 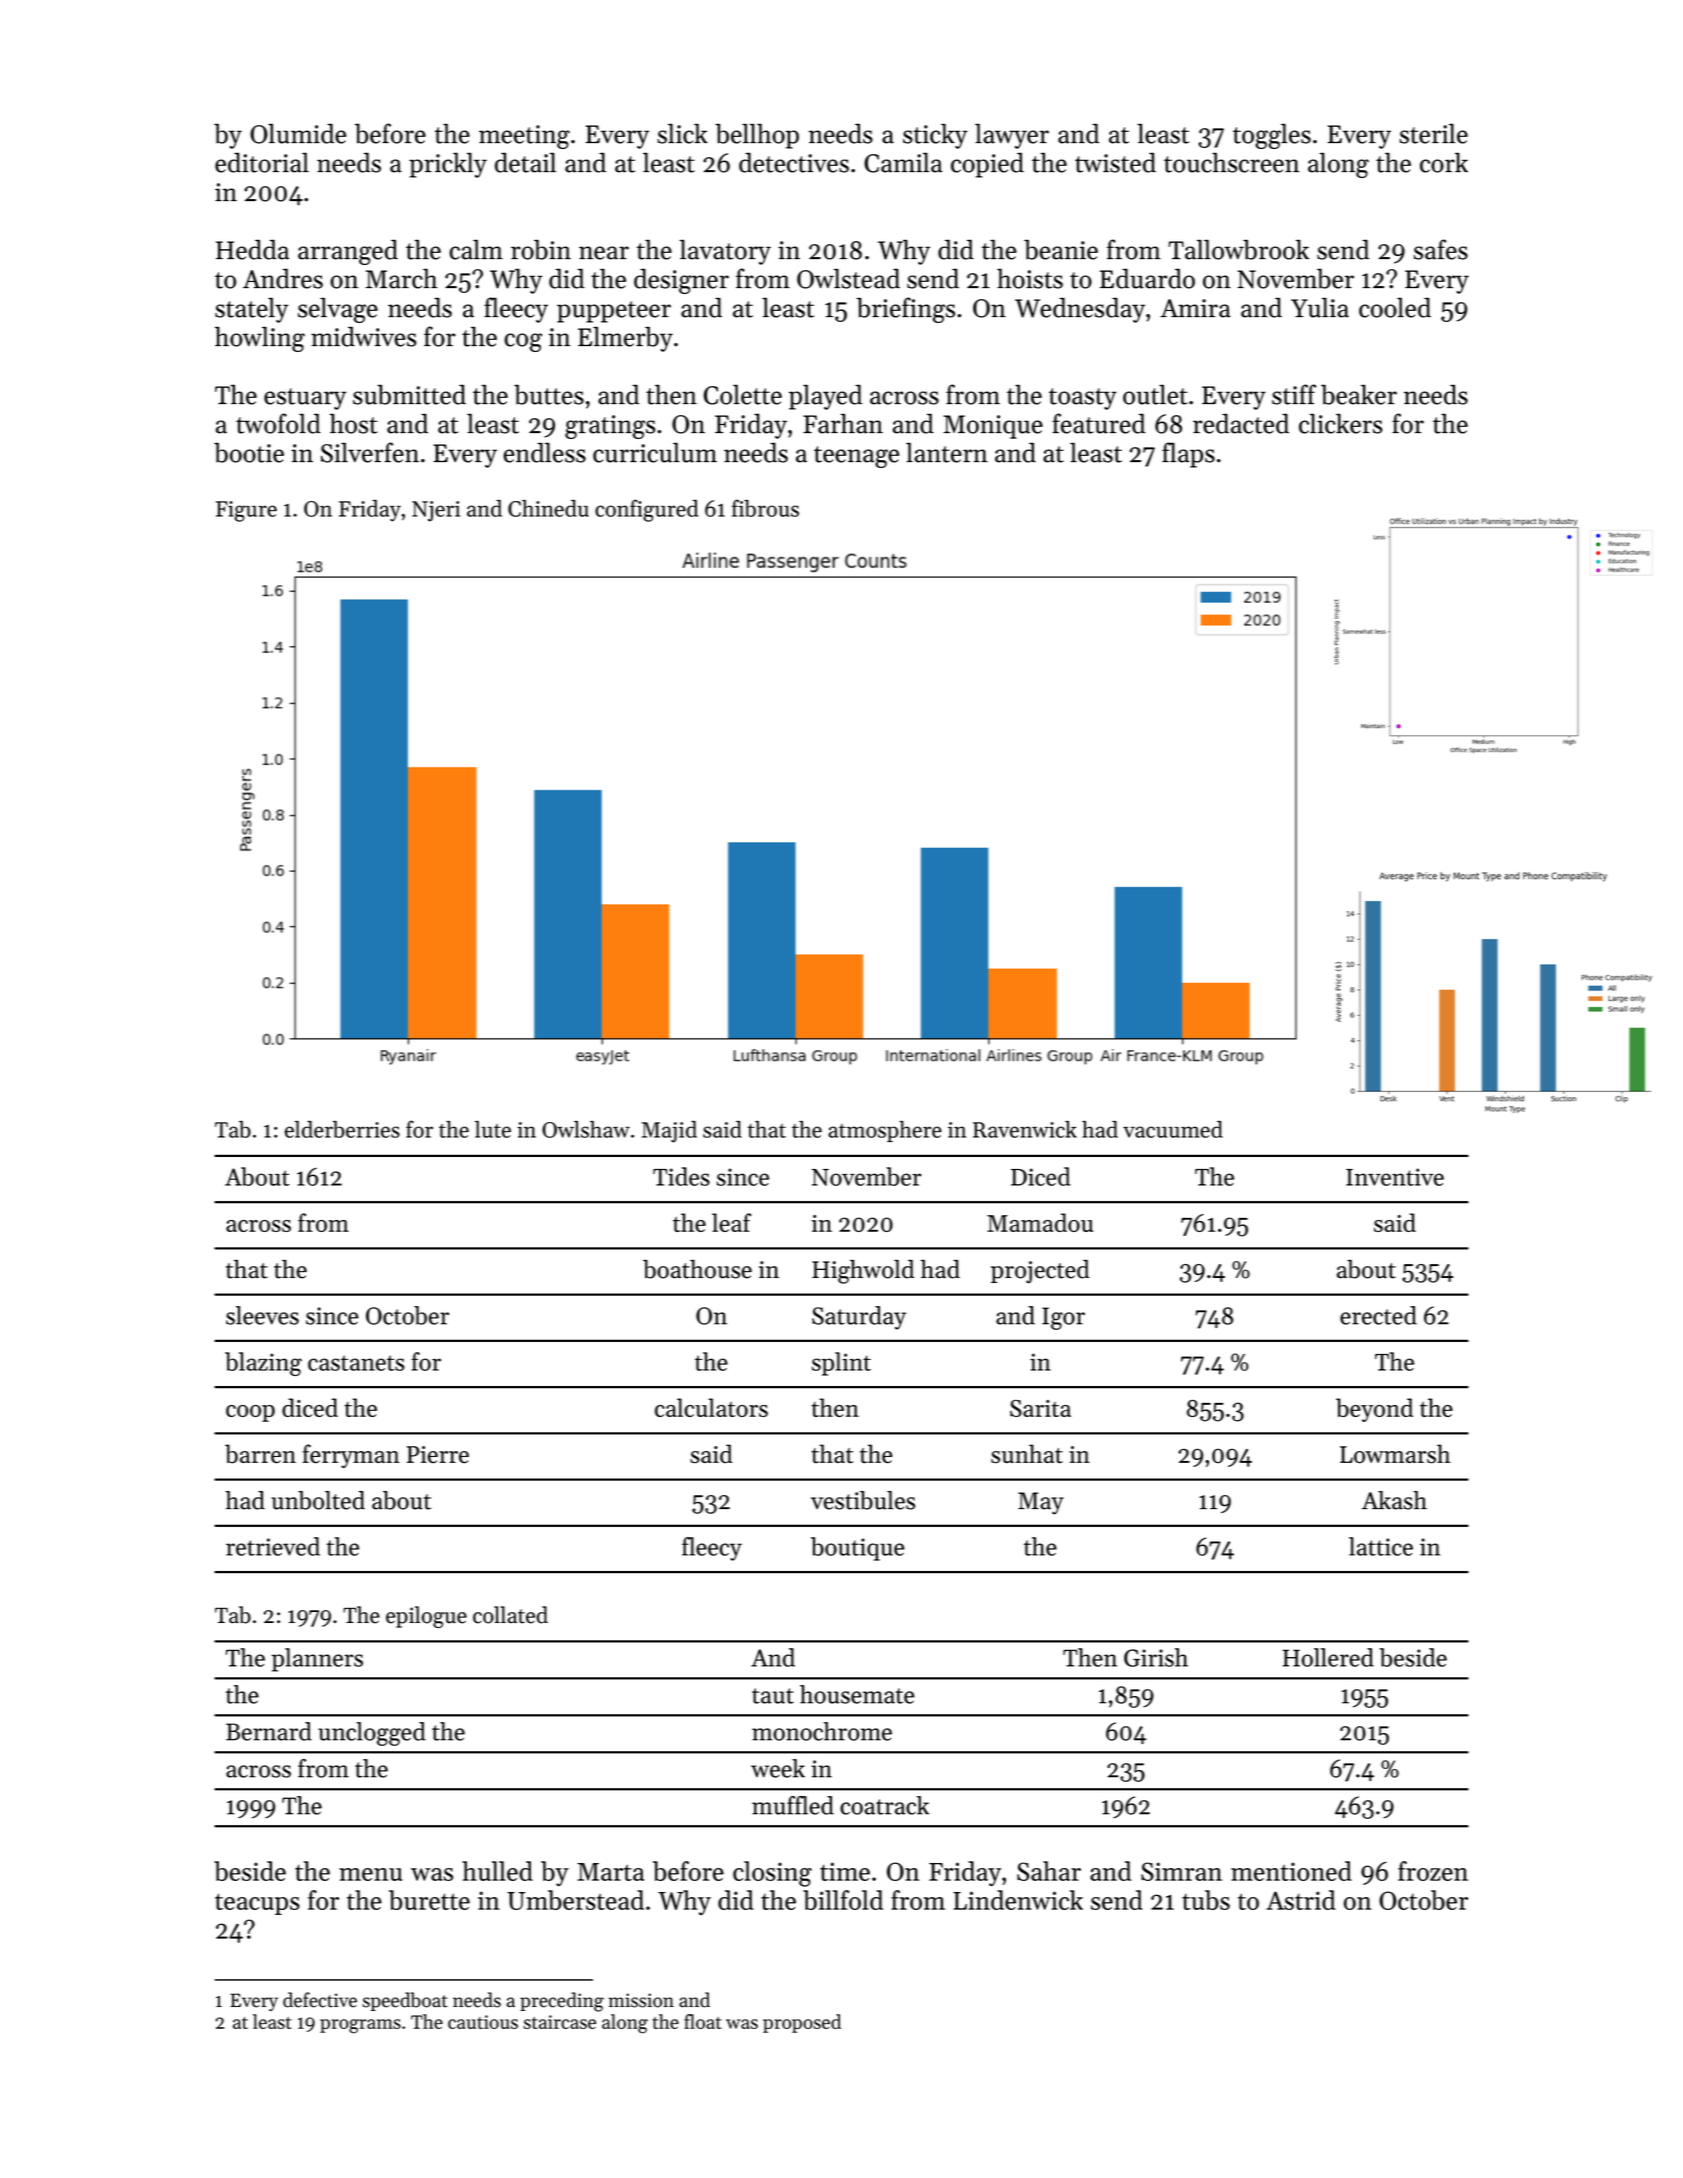 I want to click on Astrid, so click(x=1301, y=1900).
